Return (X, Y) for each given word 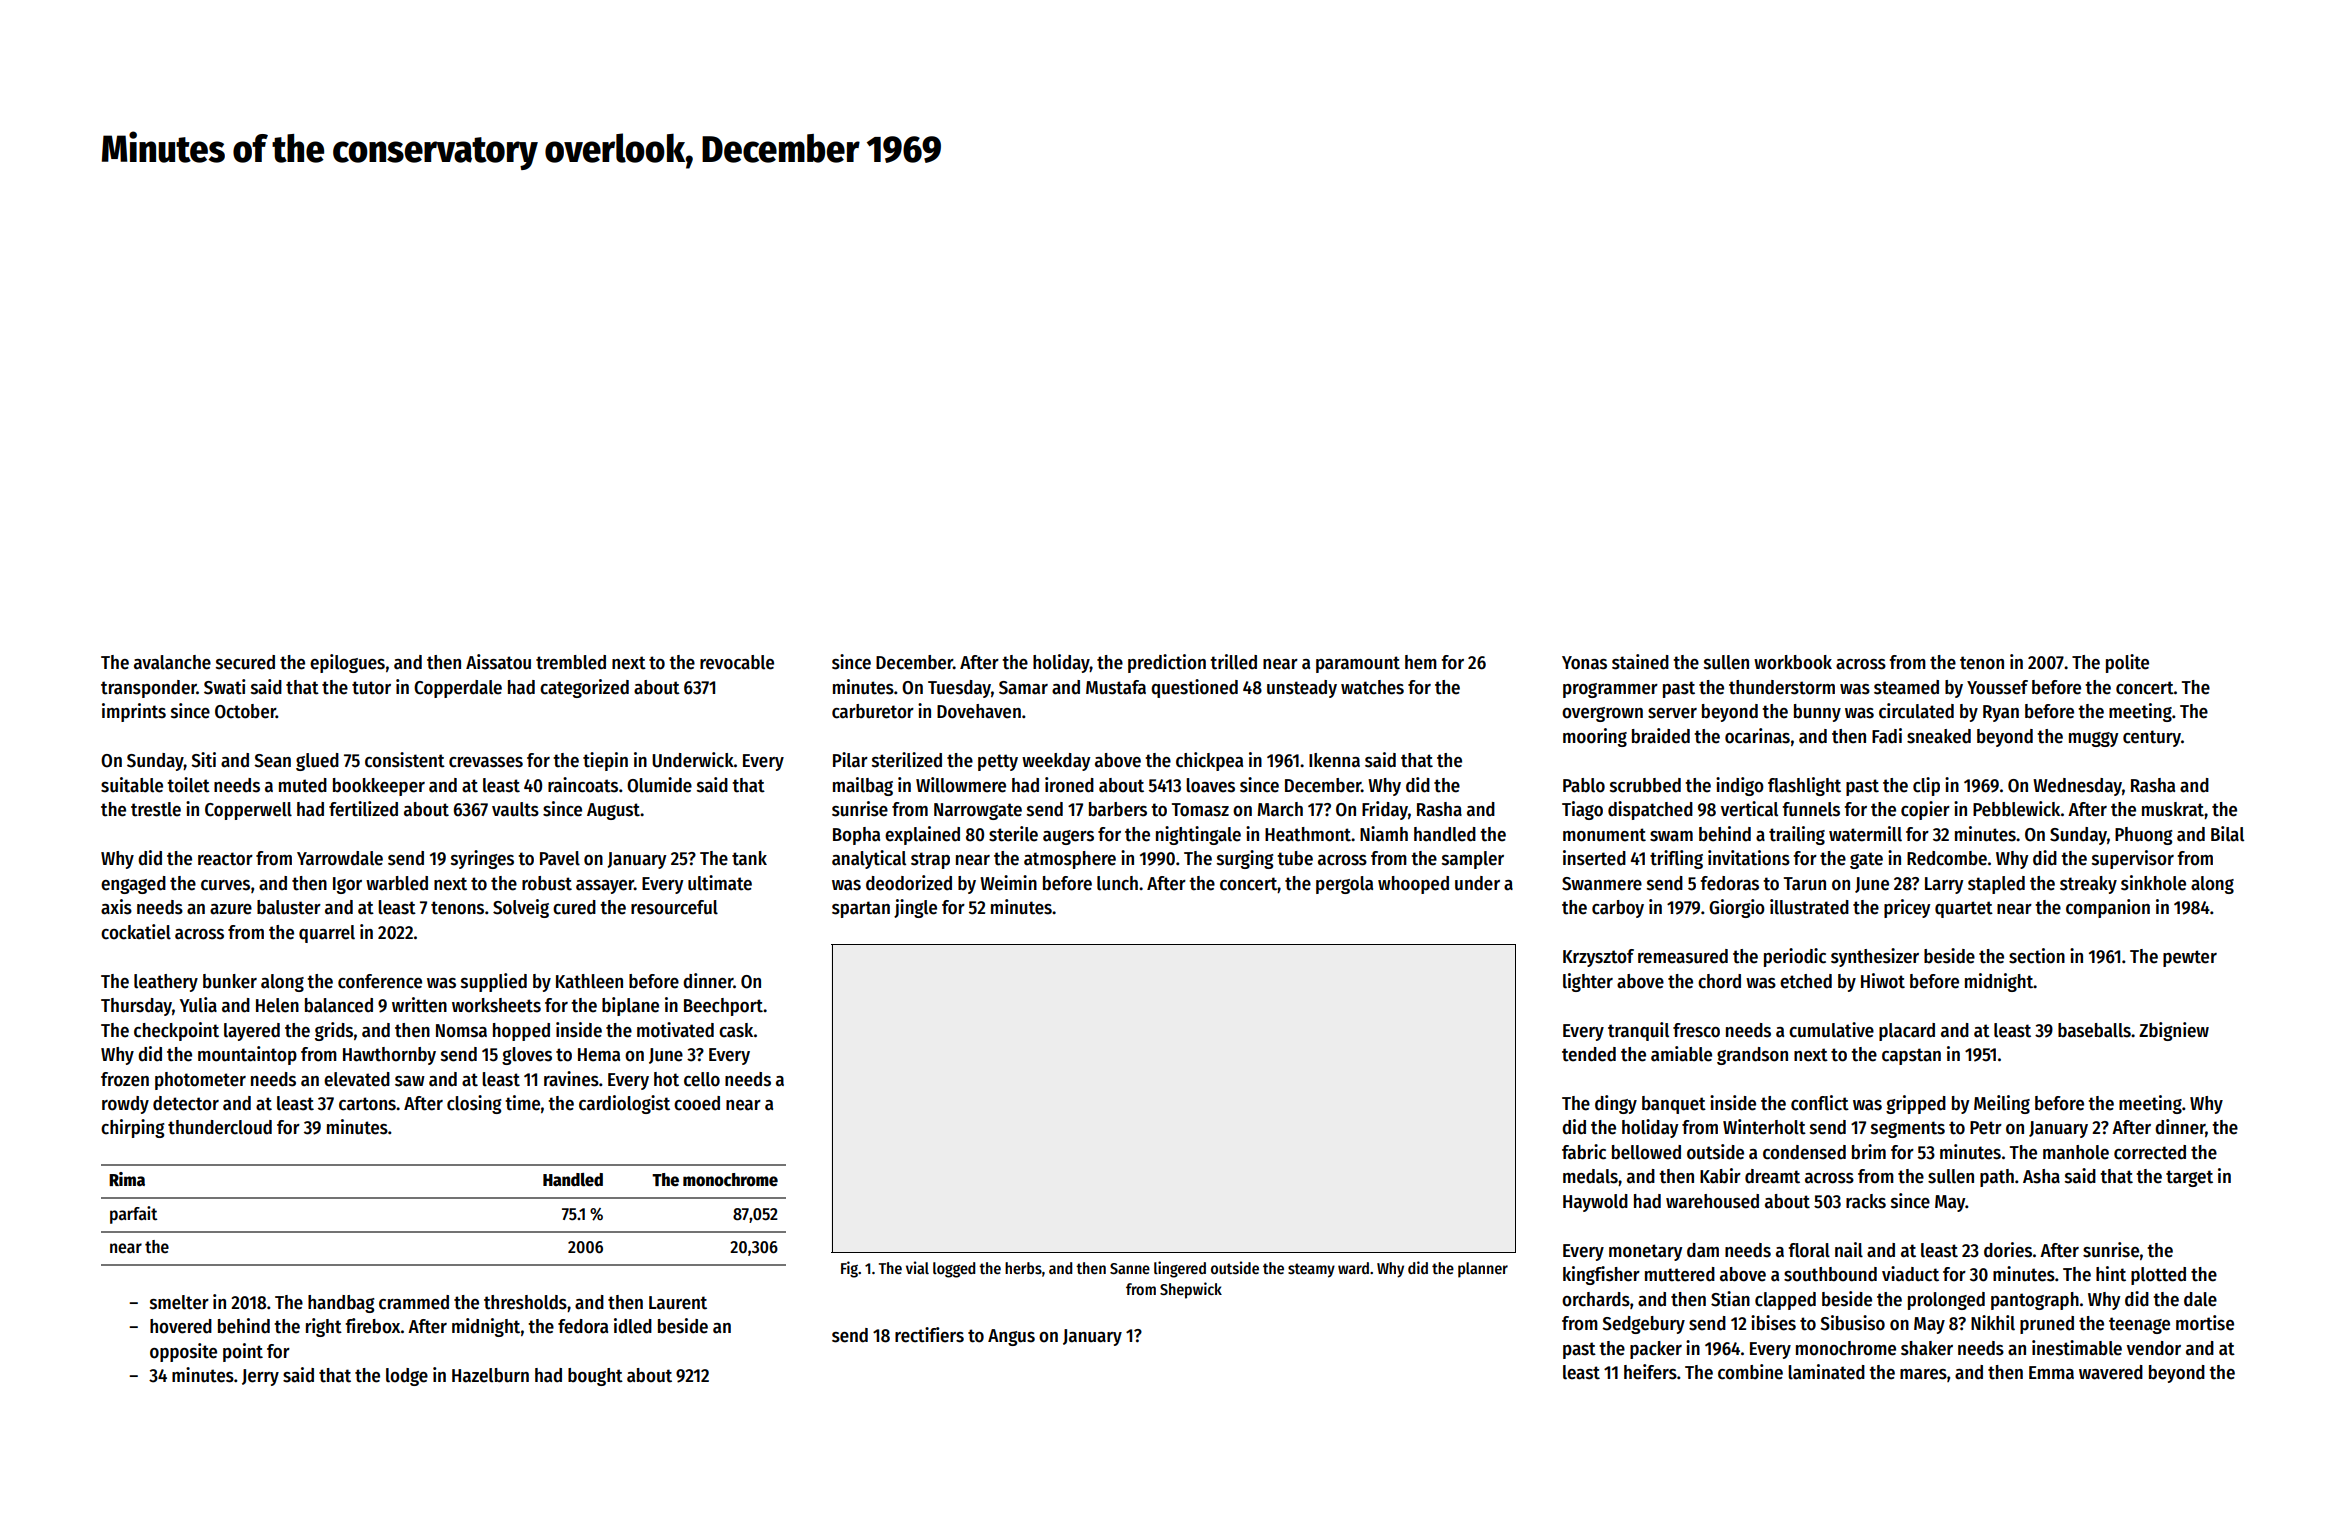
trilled (1233, 662)
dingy (1616, 1104)
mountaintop (247, 1055)
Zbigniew (2174, 1031)
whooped (1413, 885)
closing (474, 1104)
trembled (571, 662)
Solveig (521, 908)
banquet (1674, 1105)
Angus (1011, 1337)
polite (2127, 663)
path (1997, 1178)
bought (595, 1377)
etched (1806, 981)
